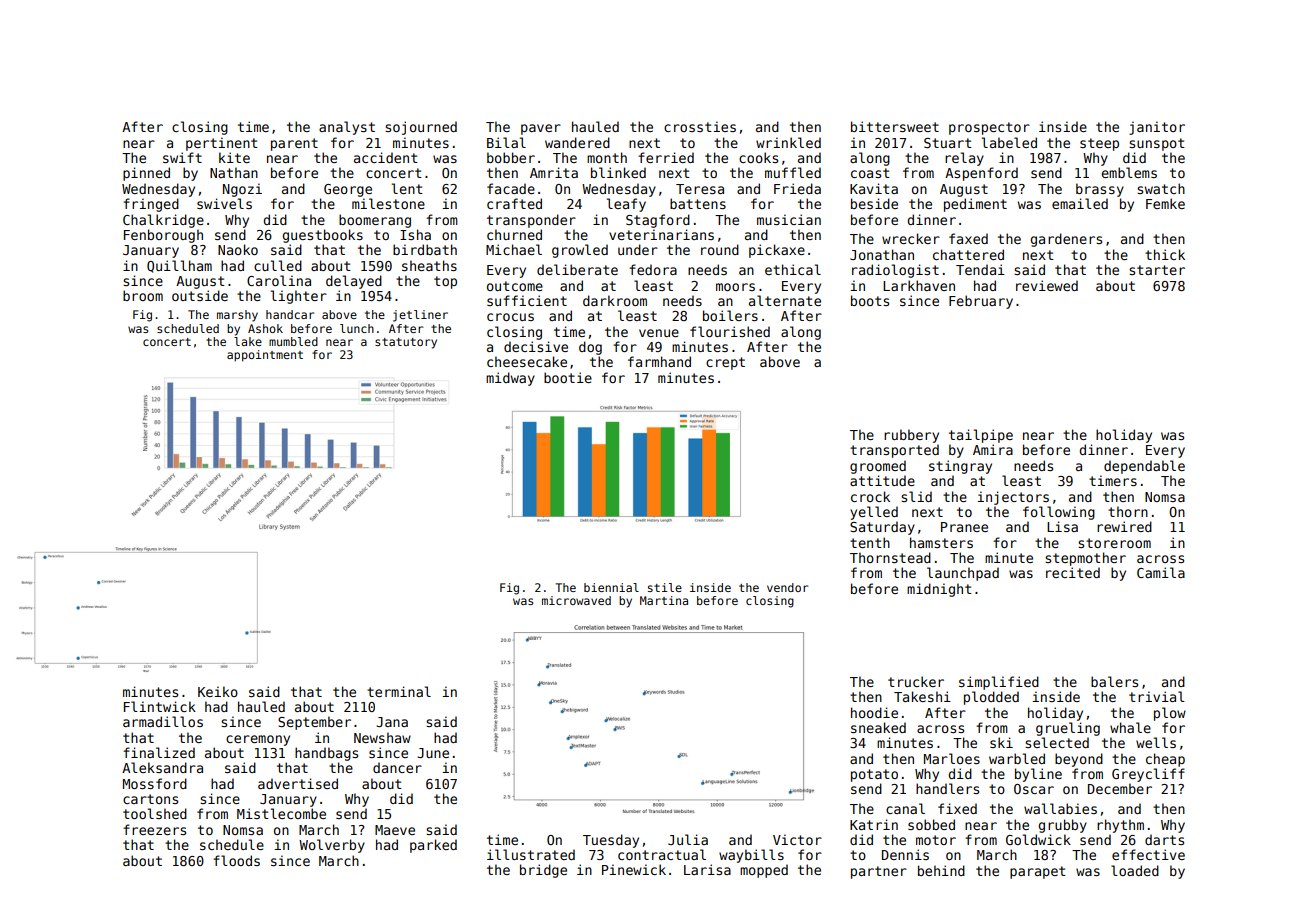 The width and height of the page is (1308, 924). Describe the element at coordinates (388, 203) in the page. I see `milestone` at that location.
